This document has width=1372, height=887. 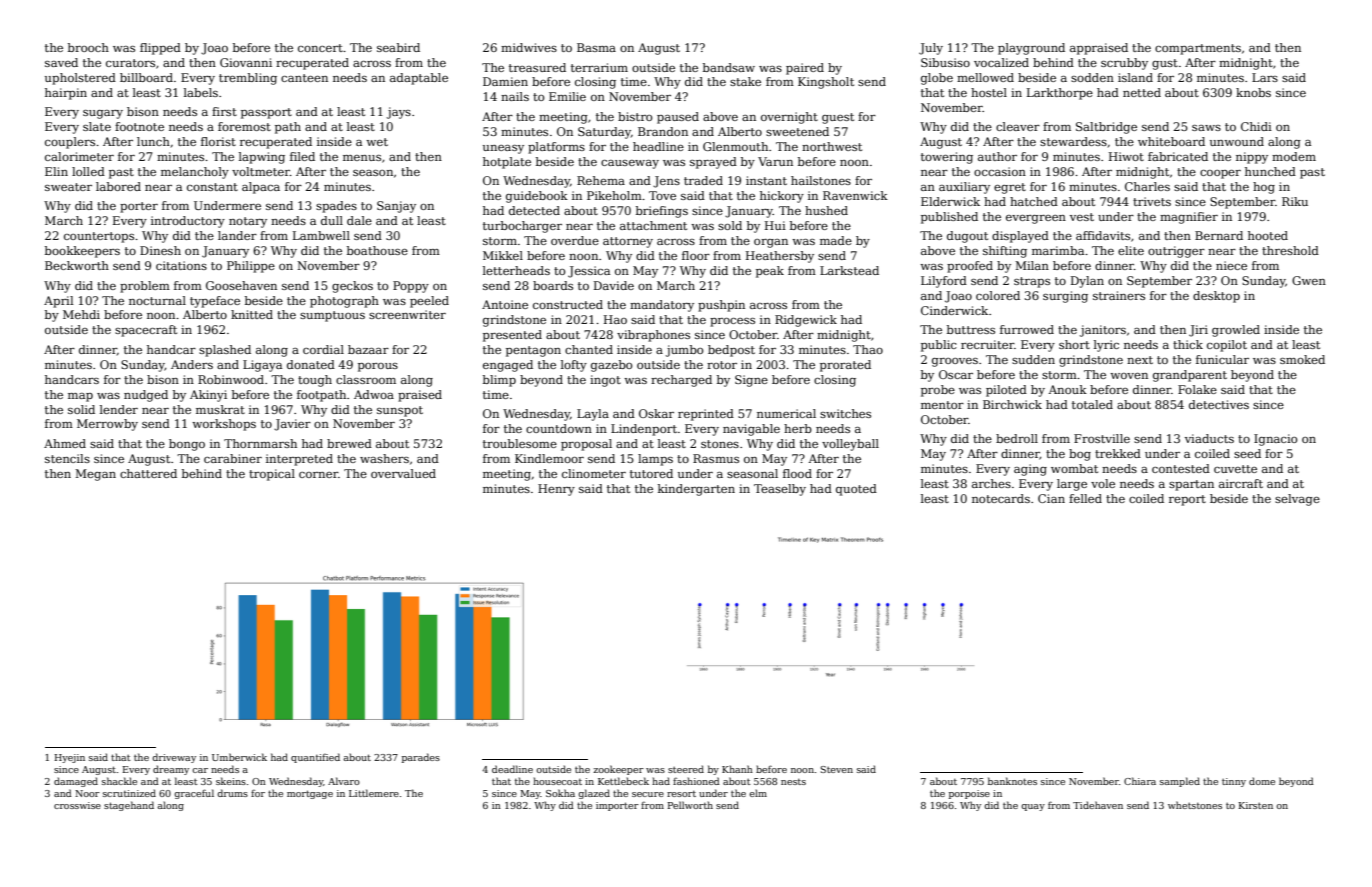 What do you see at coordinates (1012, 781) in the document?
I see `banknotes` at bounding box center [1012, 781].
